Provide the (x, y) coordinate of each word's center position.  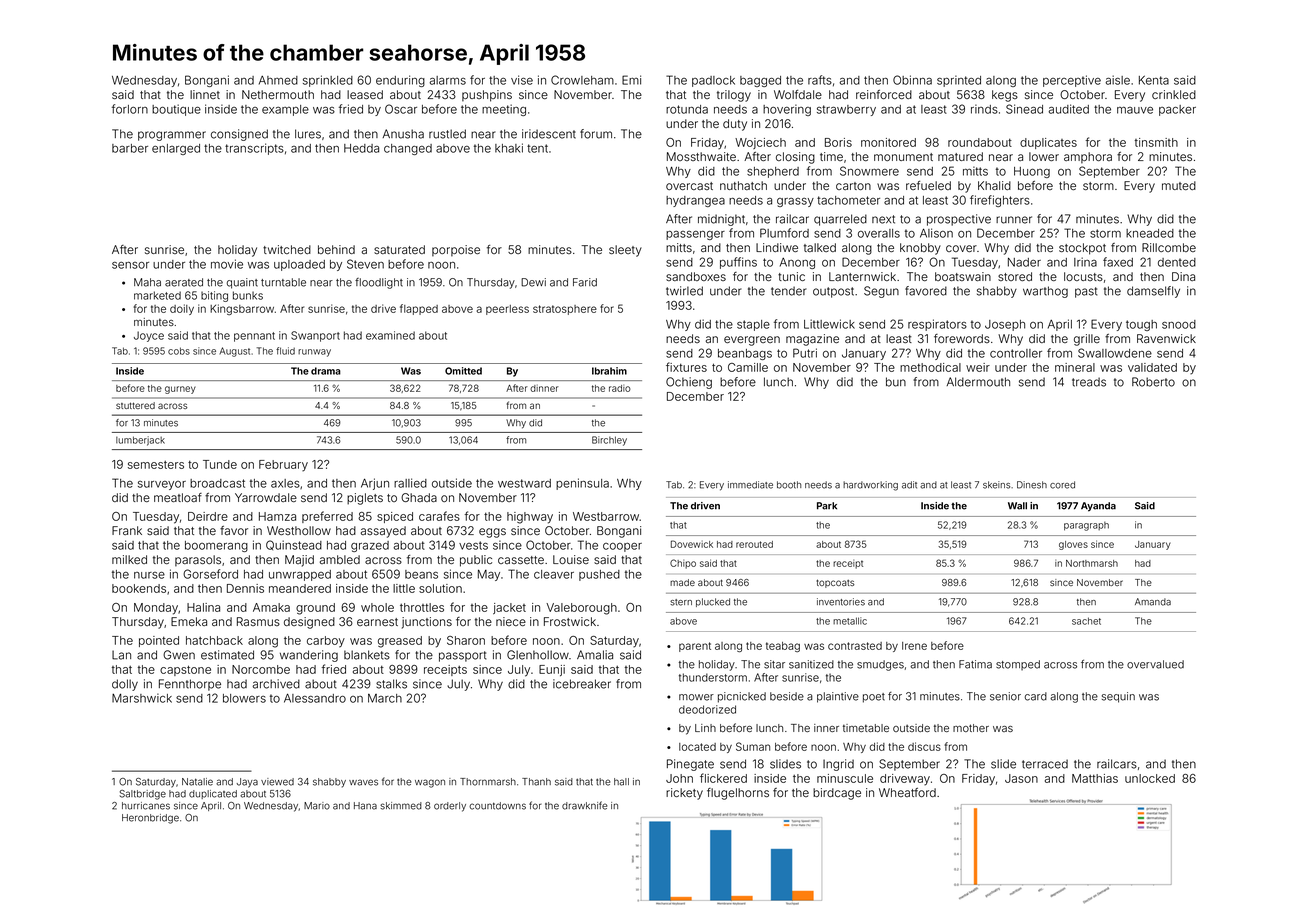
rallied (410, 483)
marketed (157, 295)
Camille (748, 367)
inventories (841, 602)
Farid (585, 282)
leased (365, 94)
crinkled (1174, 94)
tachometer (848, 200)
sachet (1086, 621)
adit (909, 485)
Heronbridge (150, 819)
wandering (309, 656)
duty (735, 125)
